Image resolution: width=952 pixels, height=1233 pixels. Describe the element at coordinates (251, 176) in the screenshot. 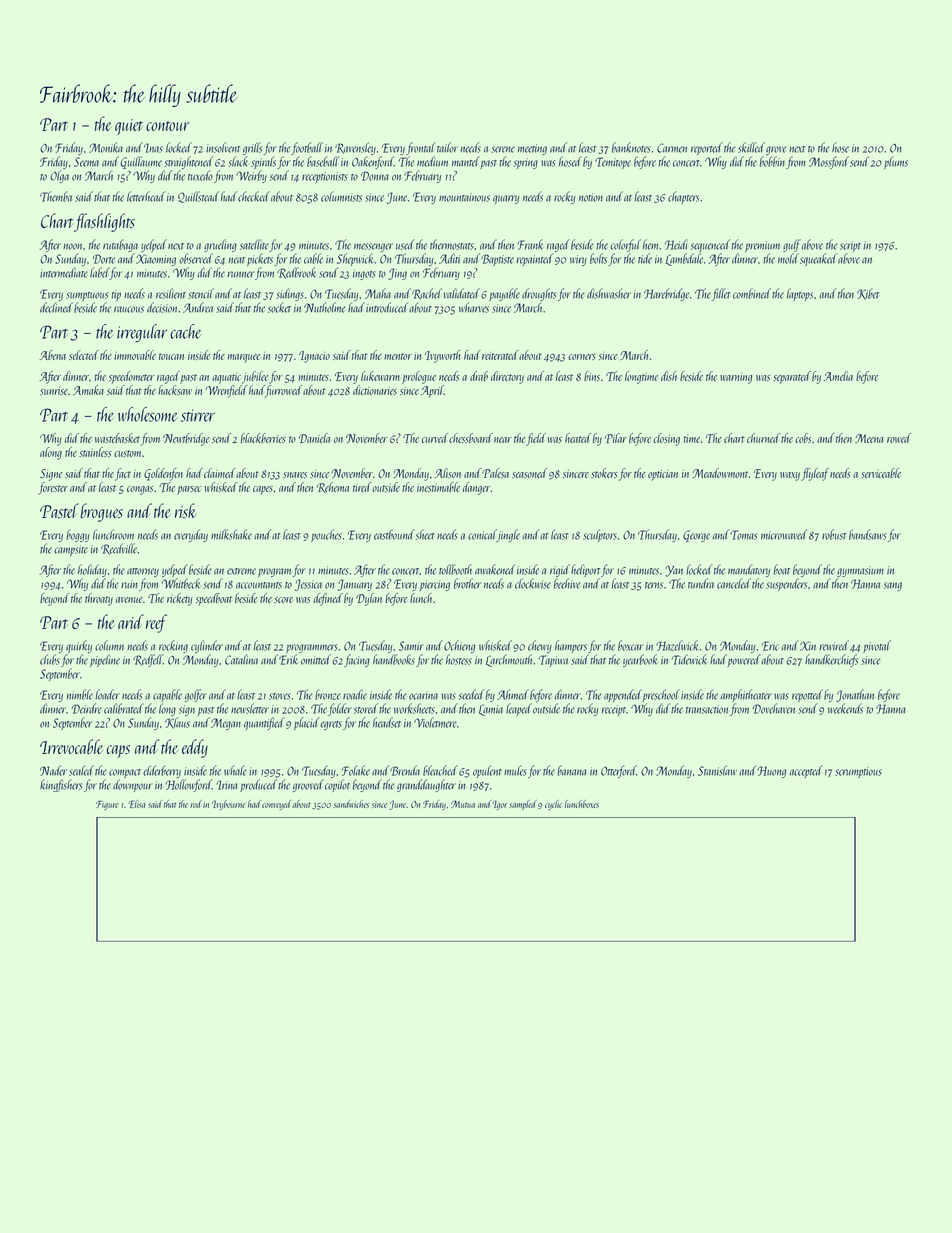

I see `Weirby` at that location.
